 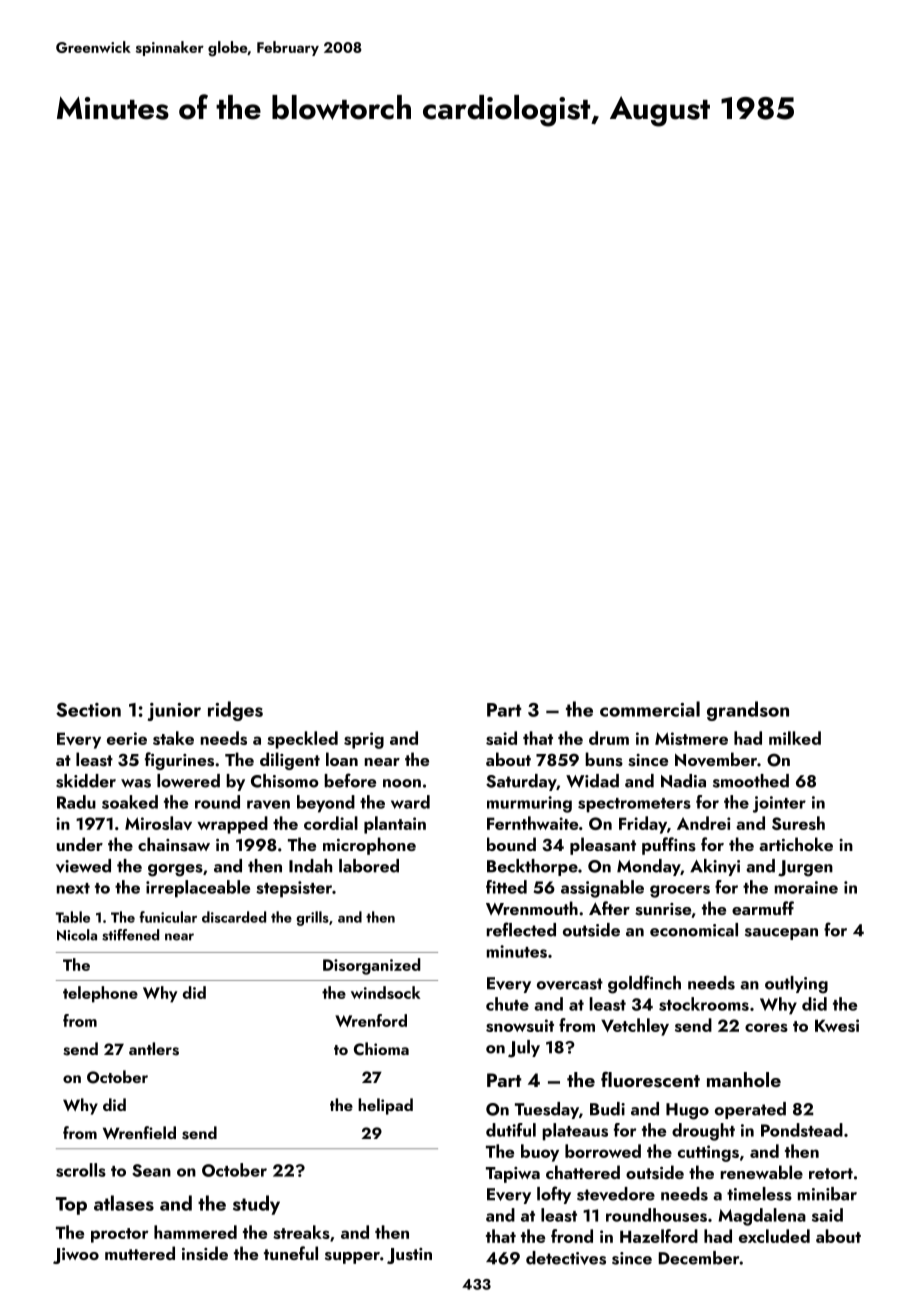 What do you see at coordinates (806, 887) in the screenshot?
I see `moraine` at bounding box center [806, 887].
